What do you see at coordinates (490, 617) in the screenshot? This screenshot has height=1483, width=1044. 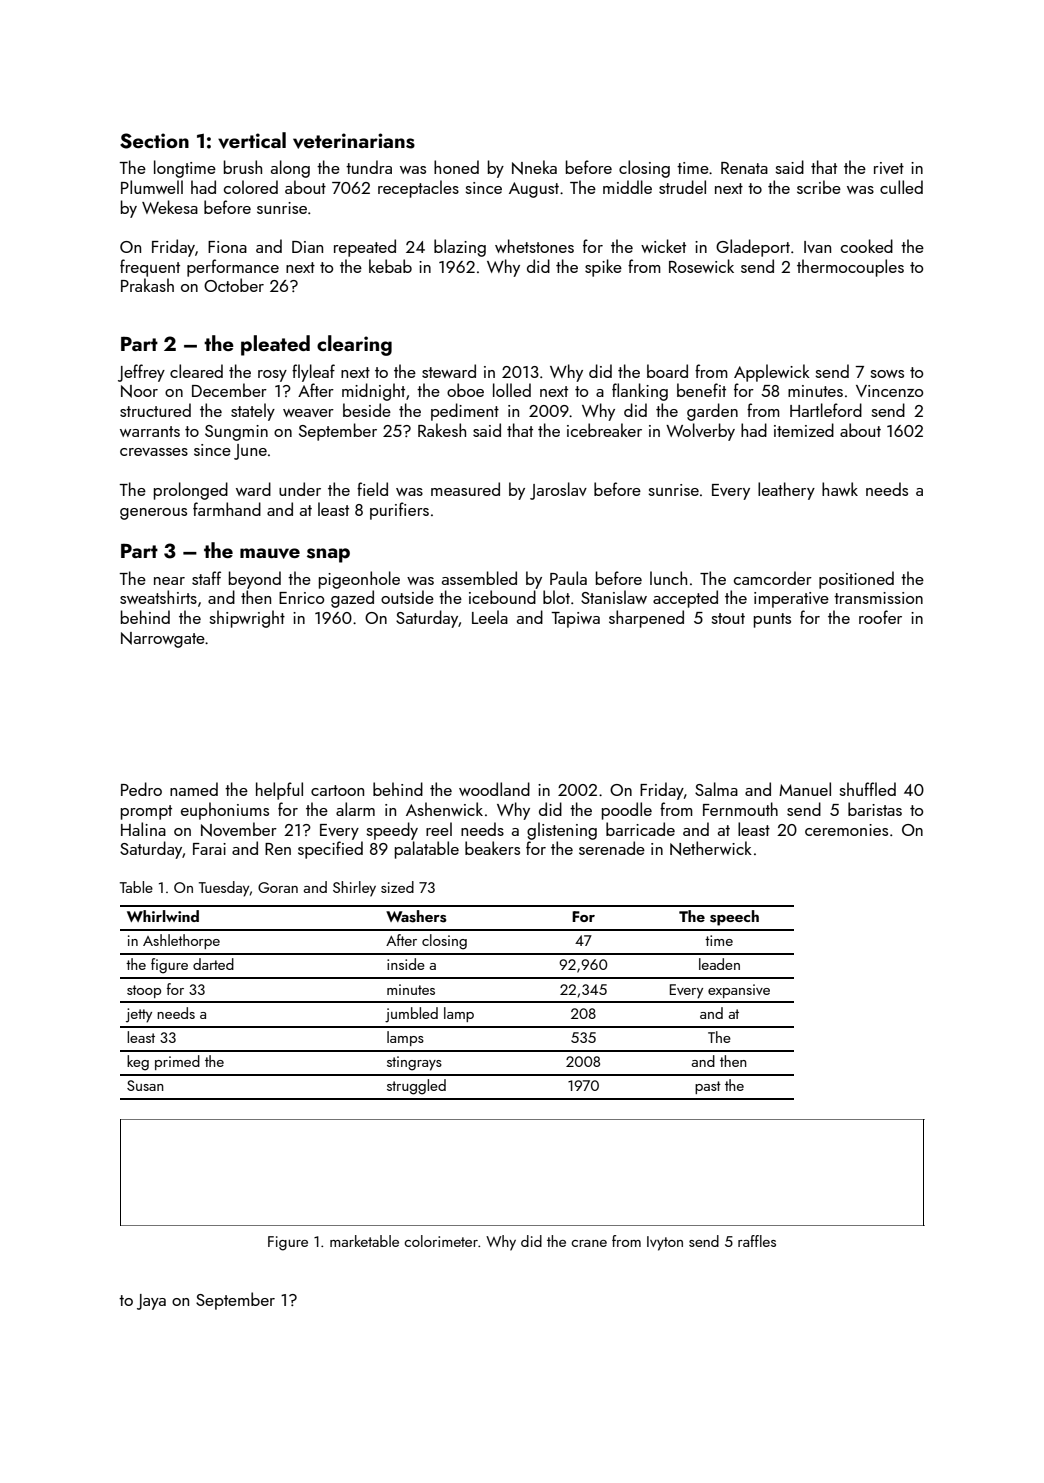 I see `Leela` at bounding box center [490, 617].
